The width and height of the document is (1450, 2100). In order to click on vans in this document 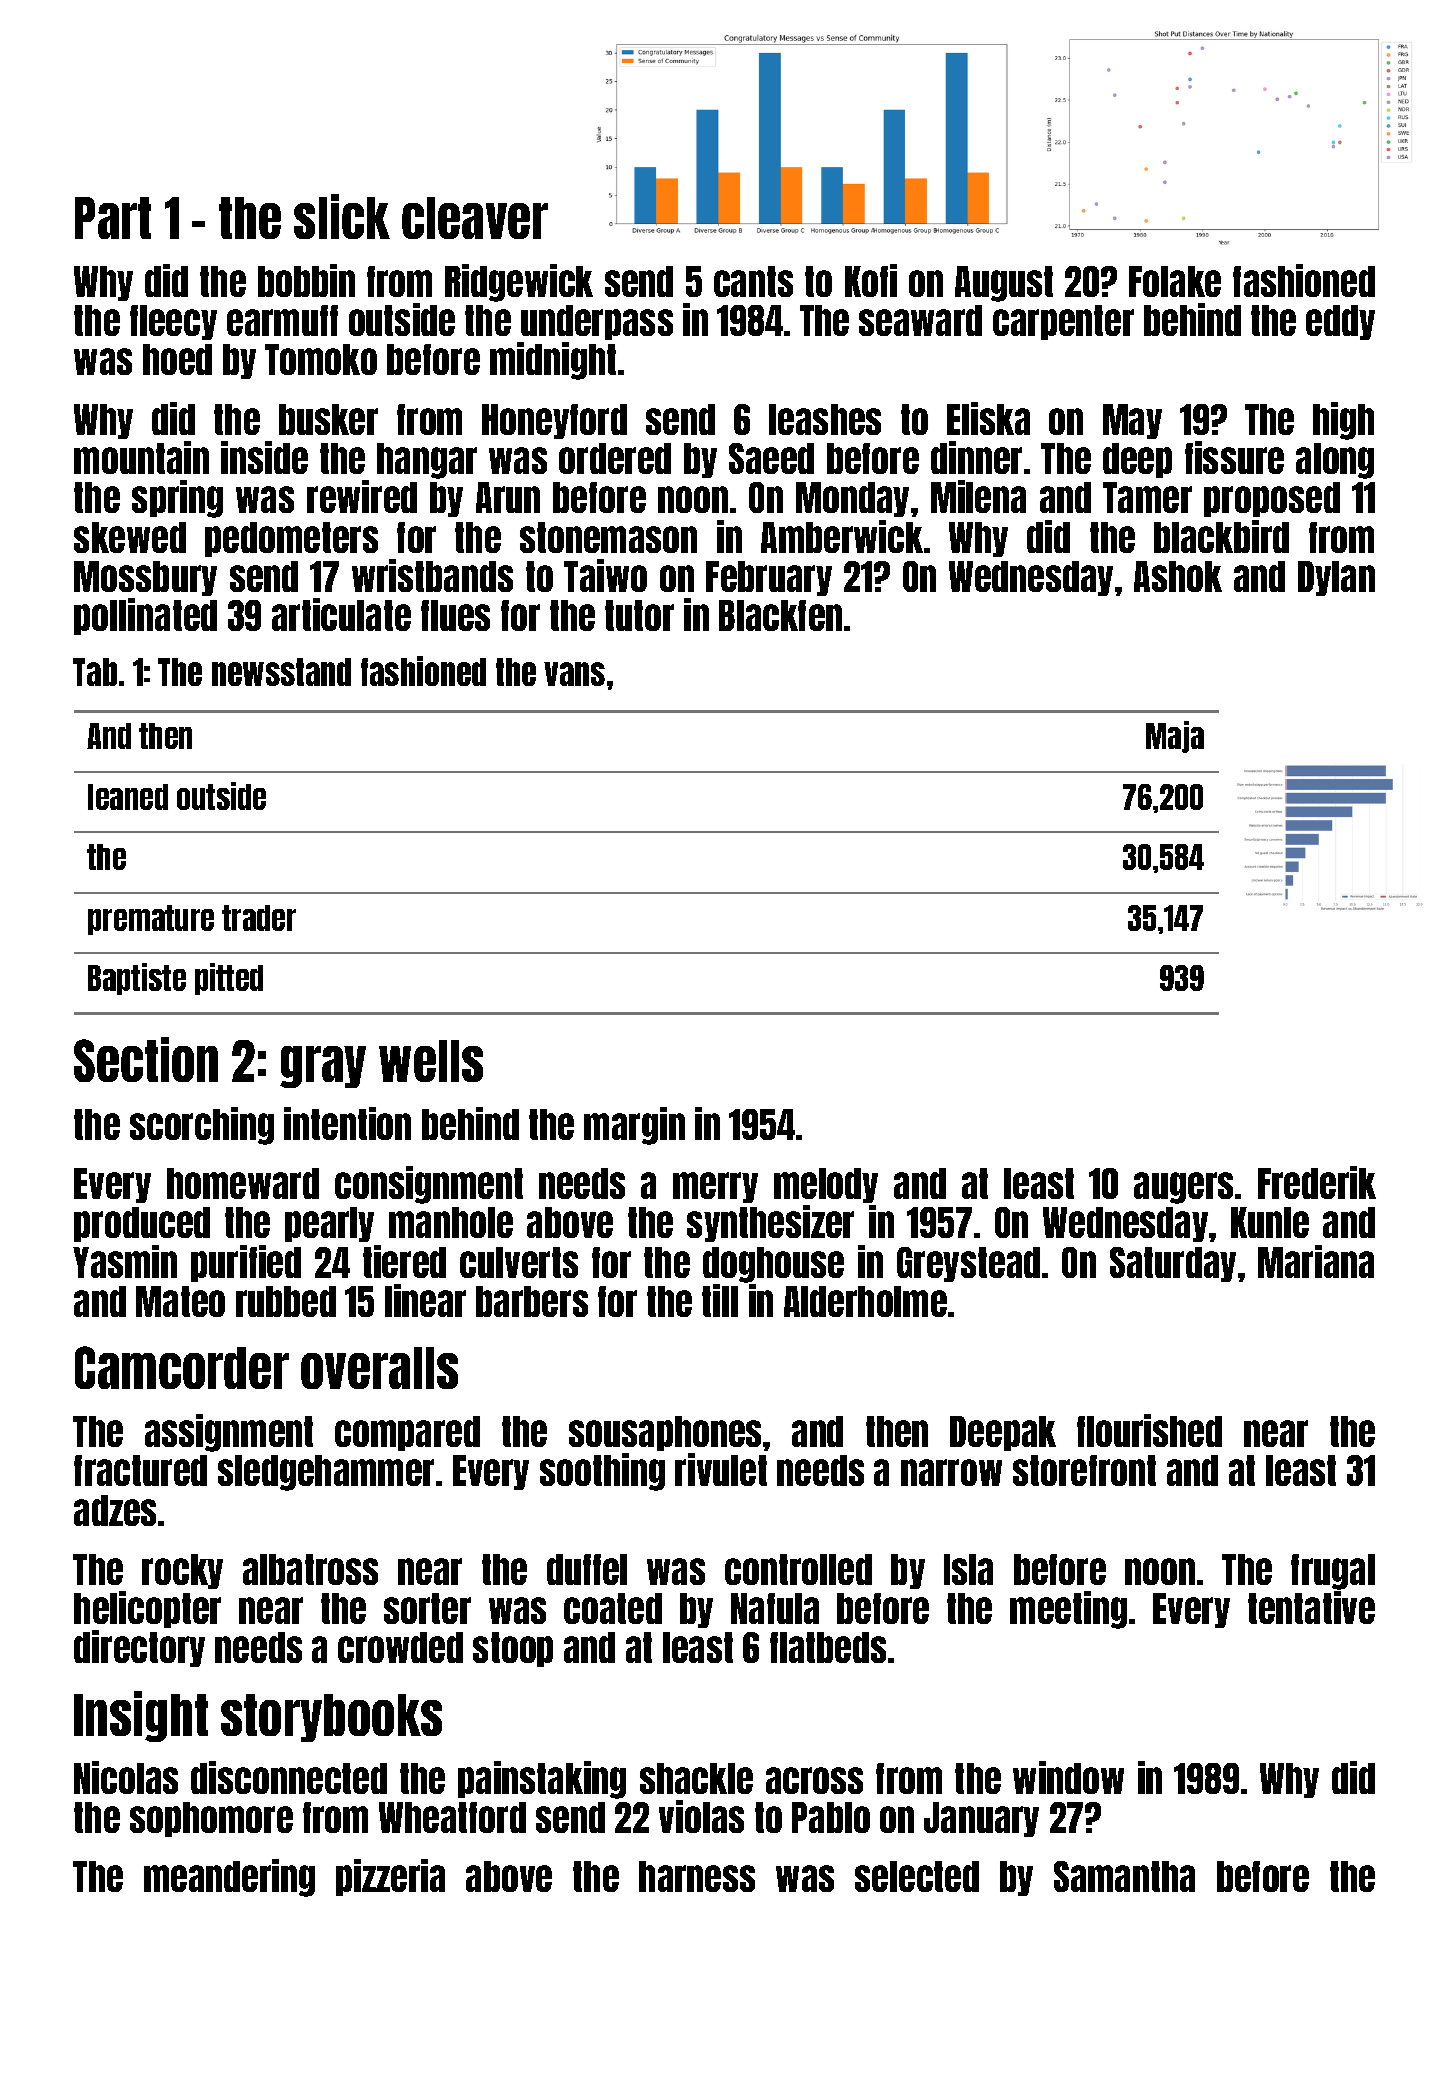, I will do `click(574, 674)`.
